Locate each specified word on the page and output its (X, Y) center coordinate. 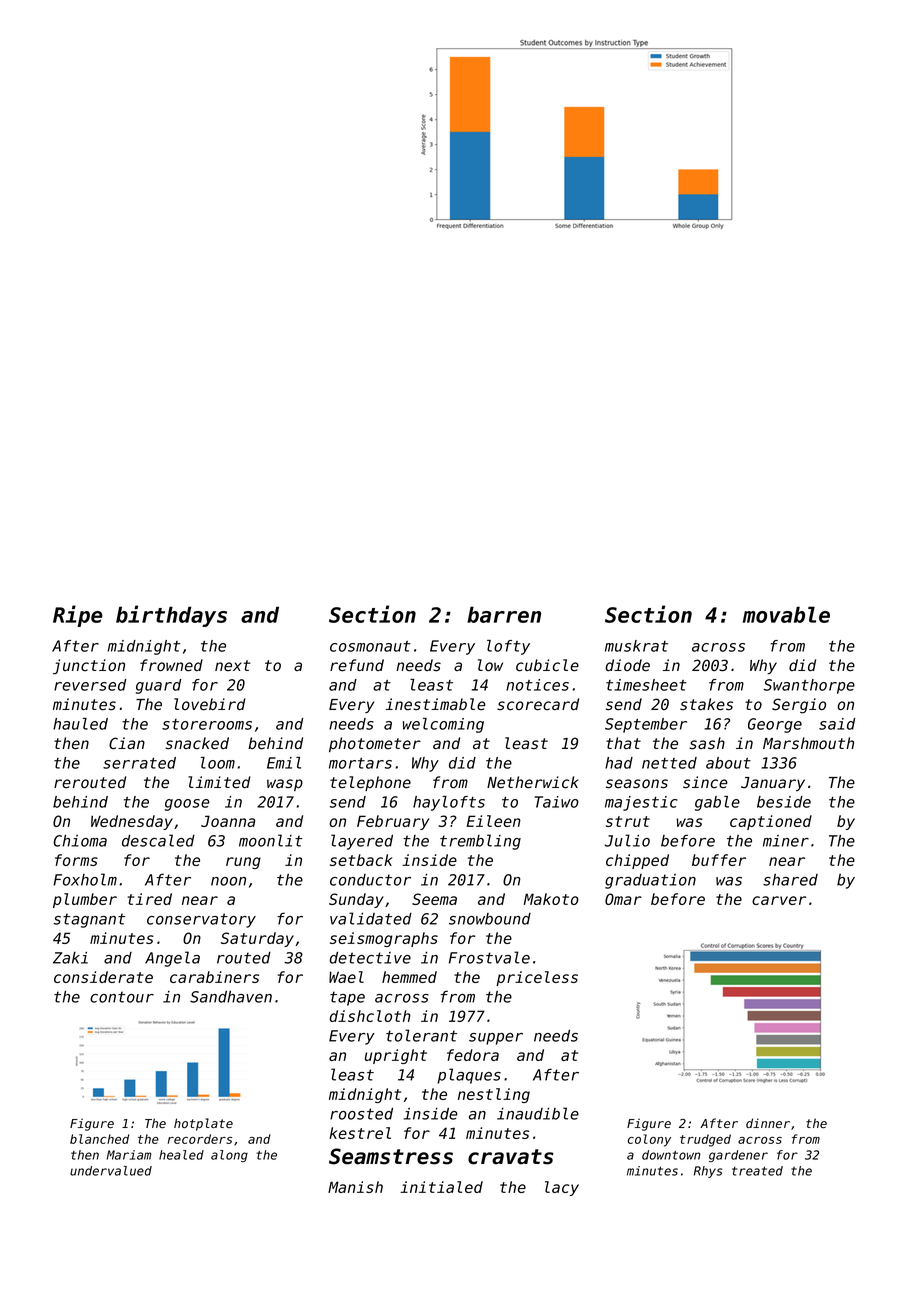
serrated (139, 763)
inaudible (538, 1113)
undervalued (111, 1171)
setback (361, 860)
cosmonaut (370, 646)
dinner (768, 1123)
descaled (158, 840)
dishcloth (370, 1016)
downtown (671, 1155)
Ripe (78, 616)
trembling (480, 842)
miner (786, 841)
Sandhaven (231, 997)
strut (628, 821)
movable (786, 614)
